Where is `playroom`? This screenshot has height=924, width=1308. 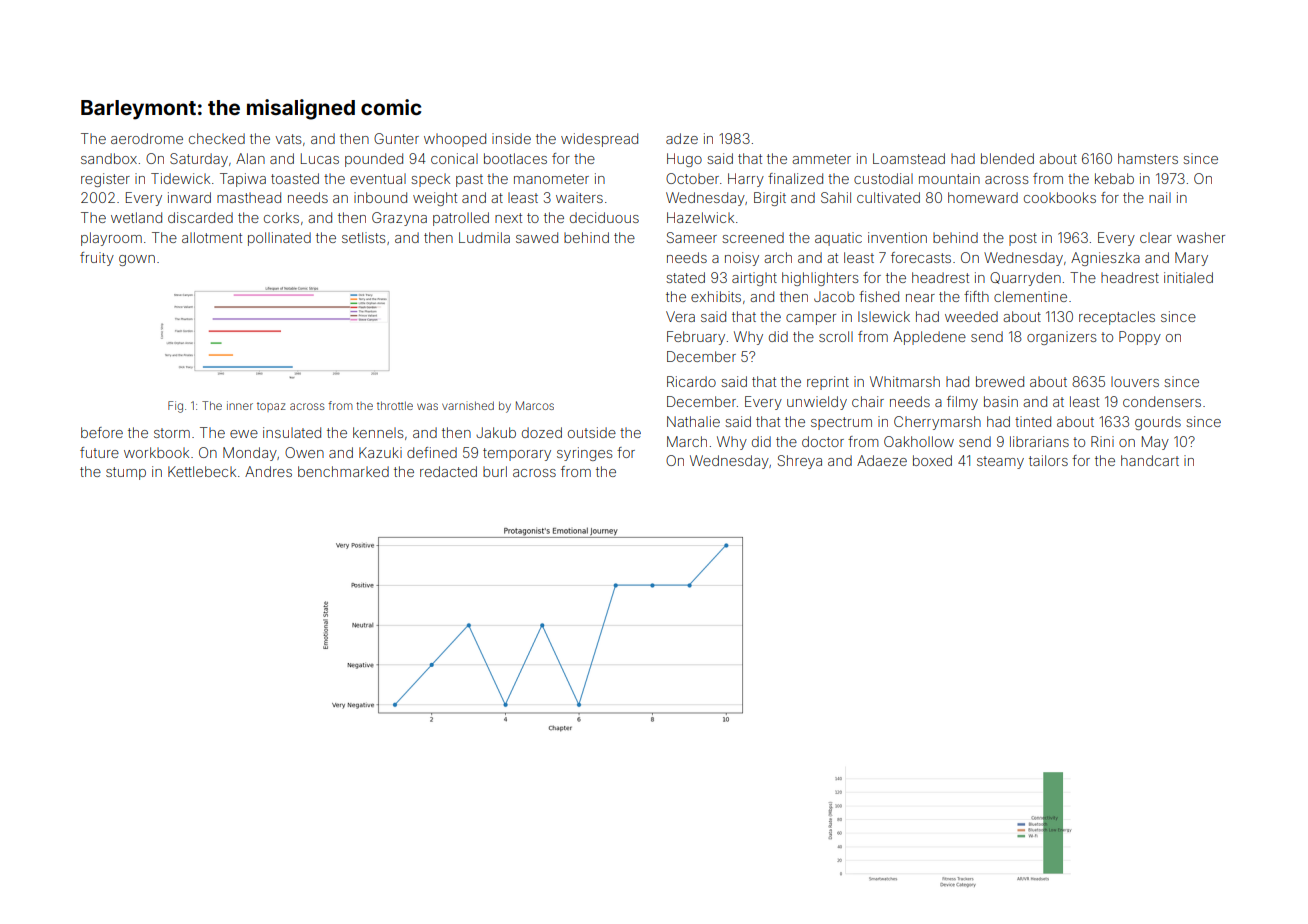
playroom is located at coordinates (111, 239).
